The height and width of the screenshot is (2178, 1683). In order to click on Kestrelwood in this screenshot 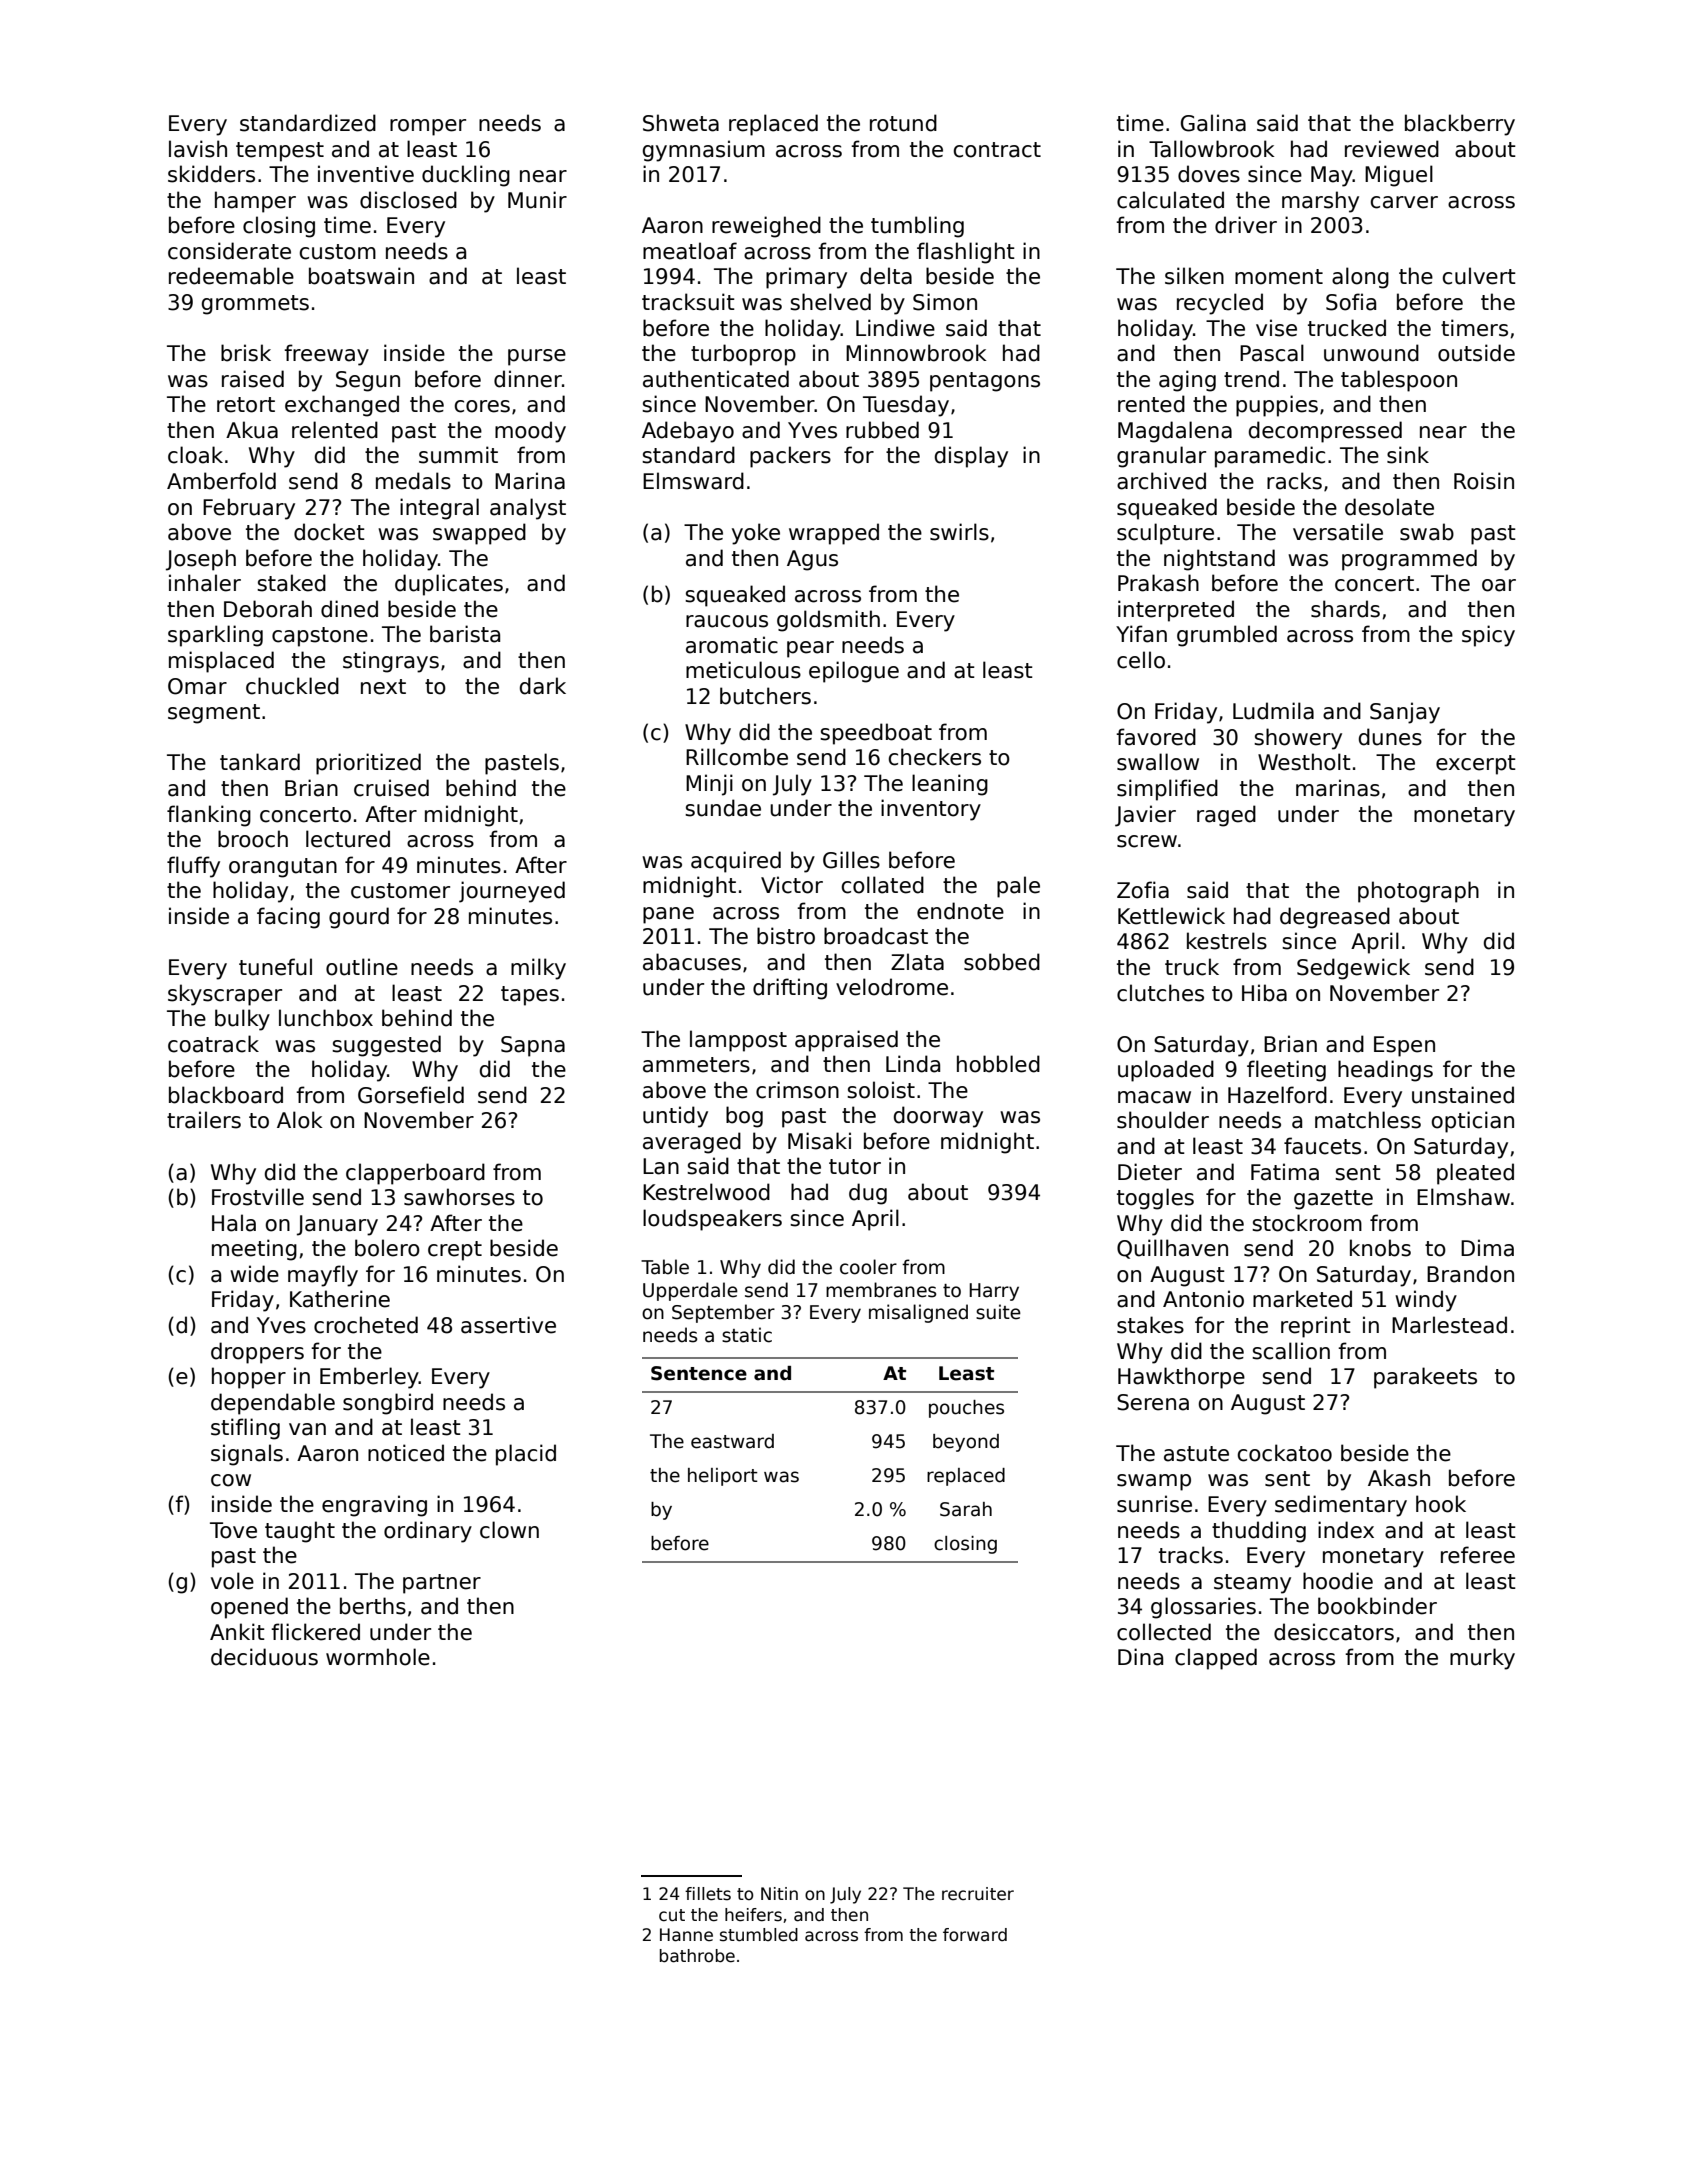, I will do `click(706, 1192)`.
